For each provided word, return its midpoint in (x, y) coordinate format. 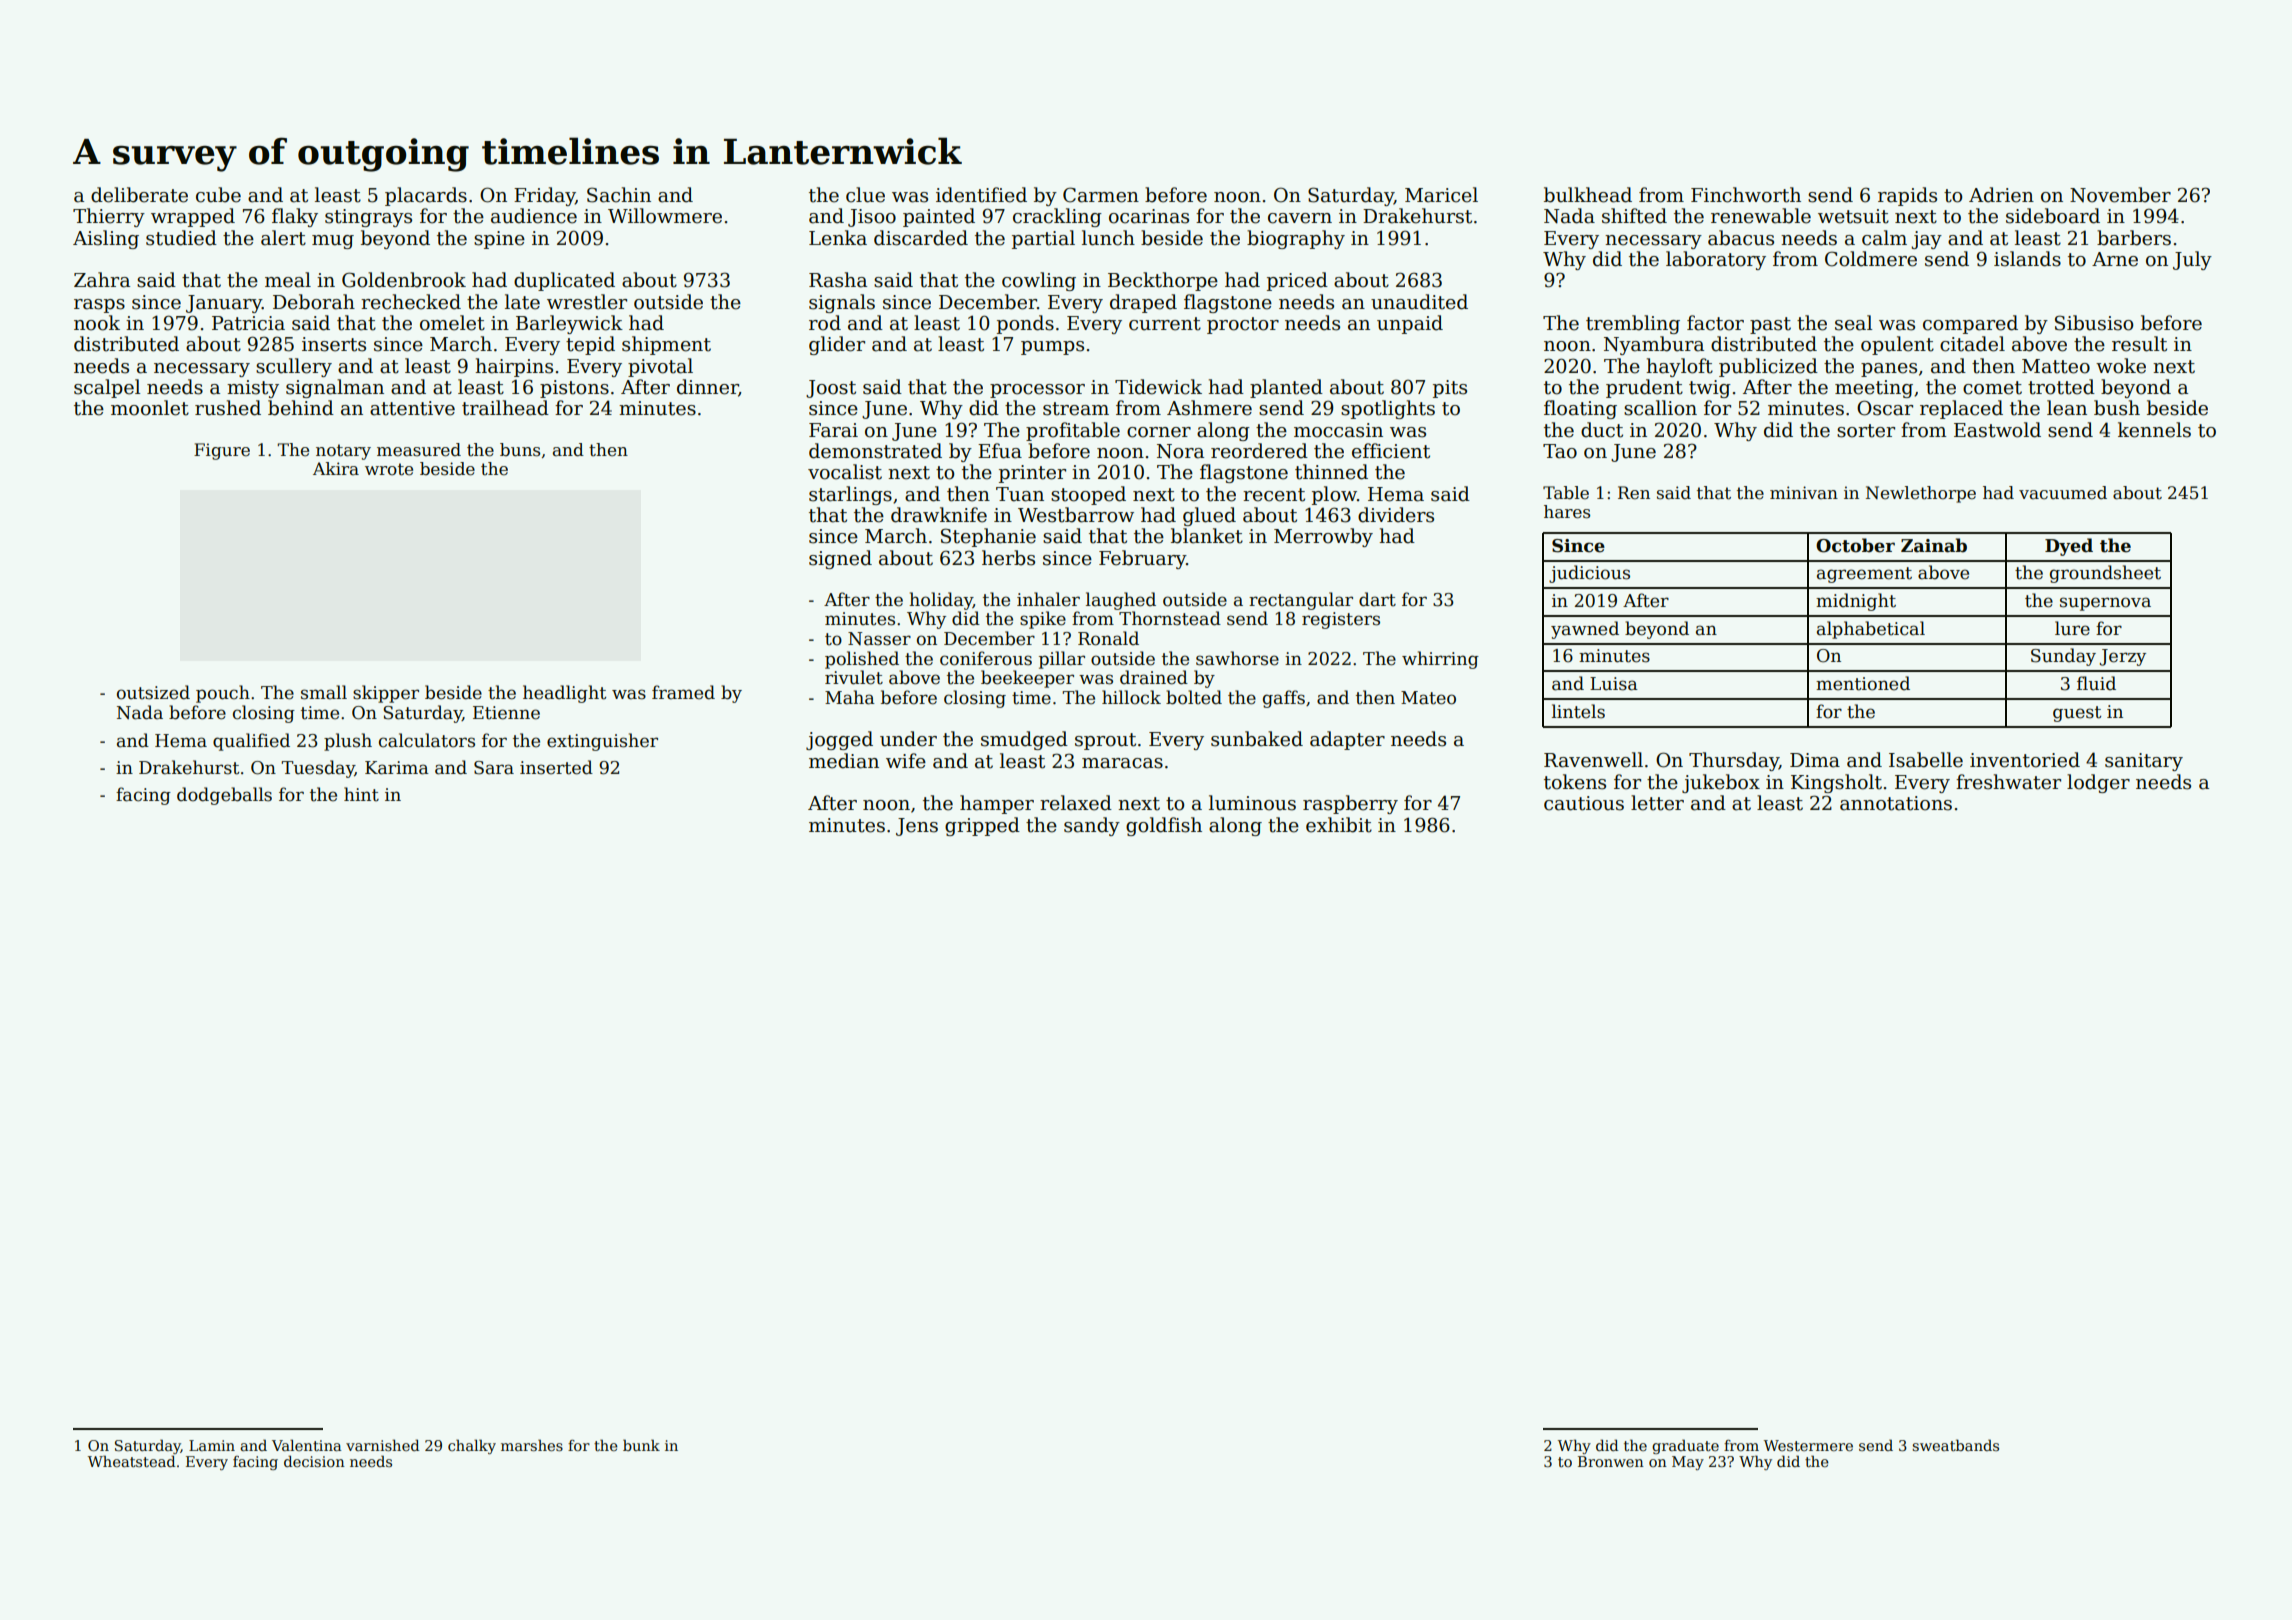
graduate (1685, 1446)
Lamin (212, 1445)
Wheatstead (131, 1461)
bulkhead (1588, 195)
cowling (1039, 281)
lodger (2098, 783)
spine (499, 240)
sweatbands (1955, 1445)
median (844, 761)
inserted (556, 767)
